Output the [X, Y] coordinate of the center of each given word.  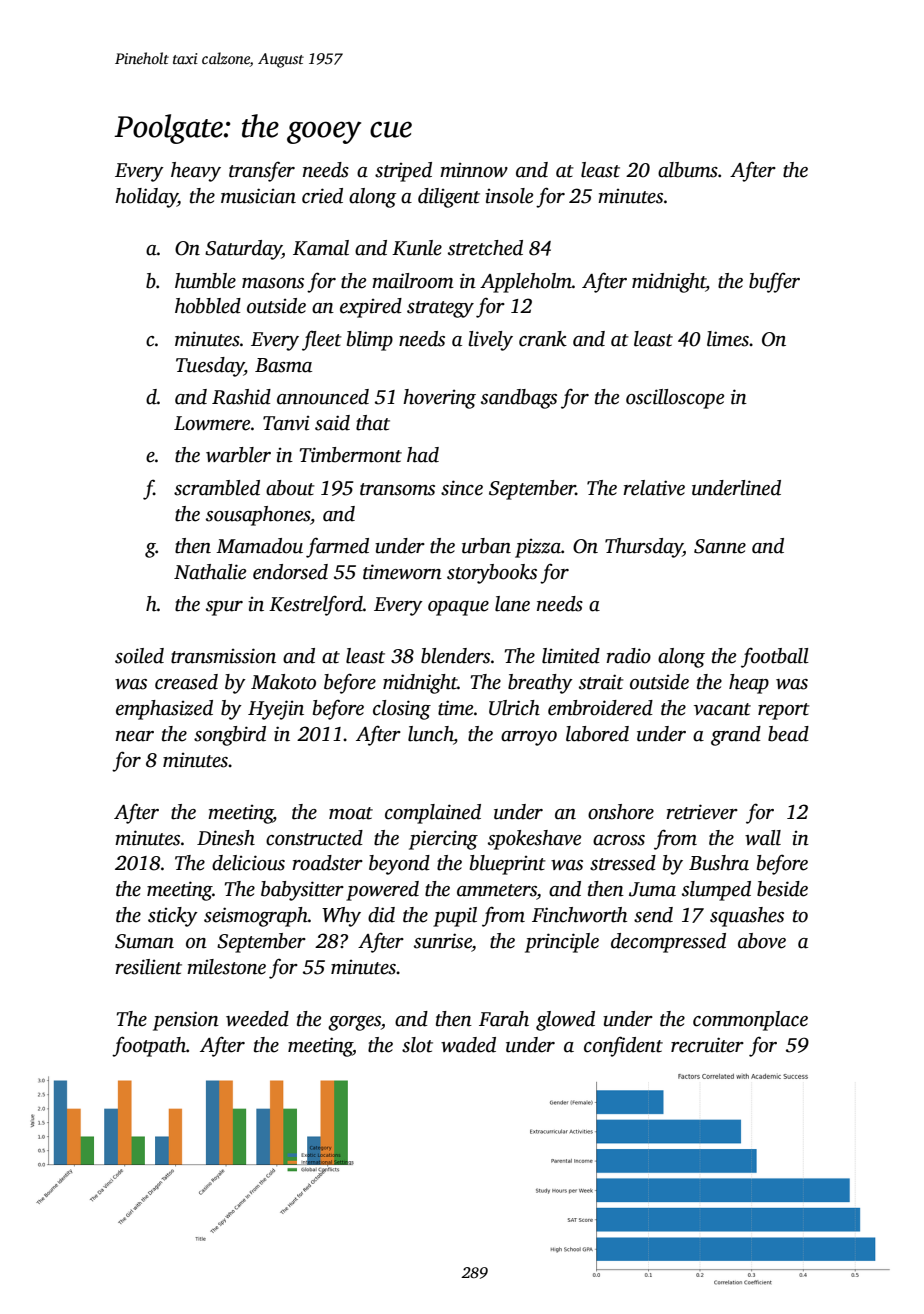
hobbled [208, 306]
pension [186, 1021]
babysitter [302, 891]
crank [543, 339]
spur [224, 608]
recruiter [707, 1045]
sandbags [519, 399]
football [775, 657]
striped [403, 172]
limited [571, 656]
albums [688, 170]
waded [468, 1045]
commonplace [750, 1021]
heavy [196, 172]
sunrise [443, 941]
